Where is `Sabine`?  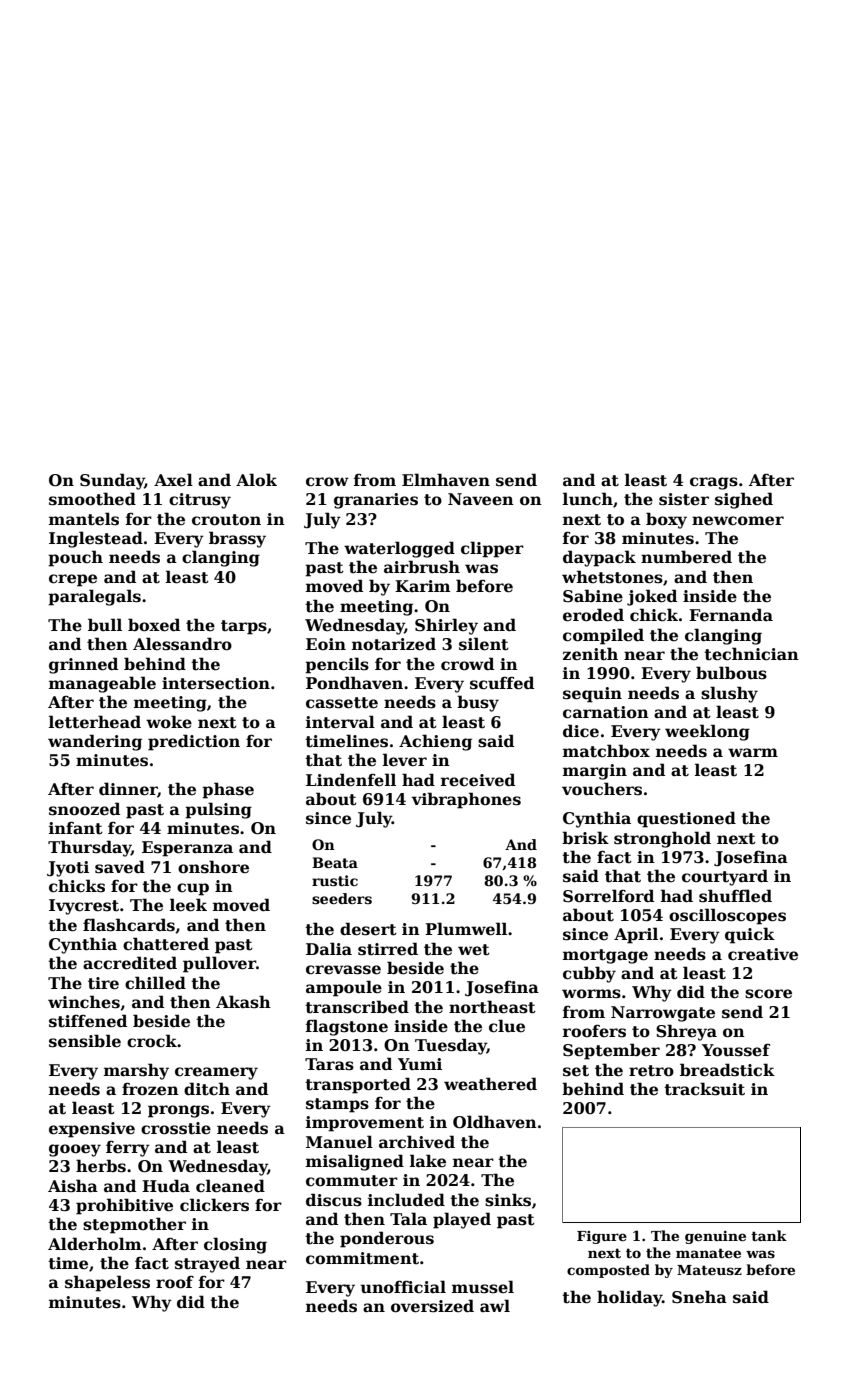 Sabine is located at coordinates (593, 596).
